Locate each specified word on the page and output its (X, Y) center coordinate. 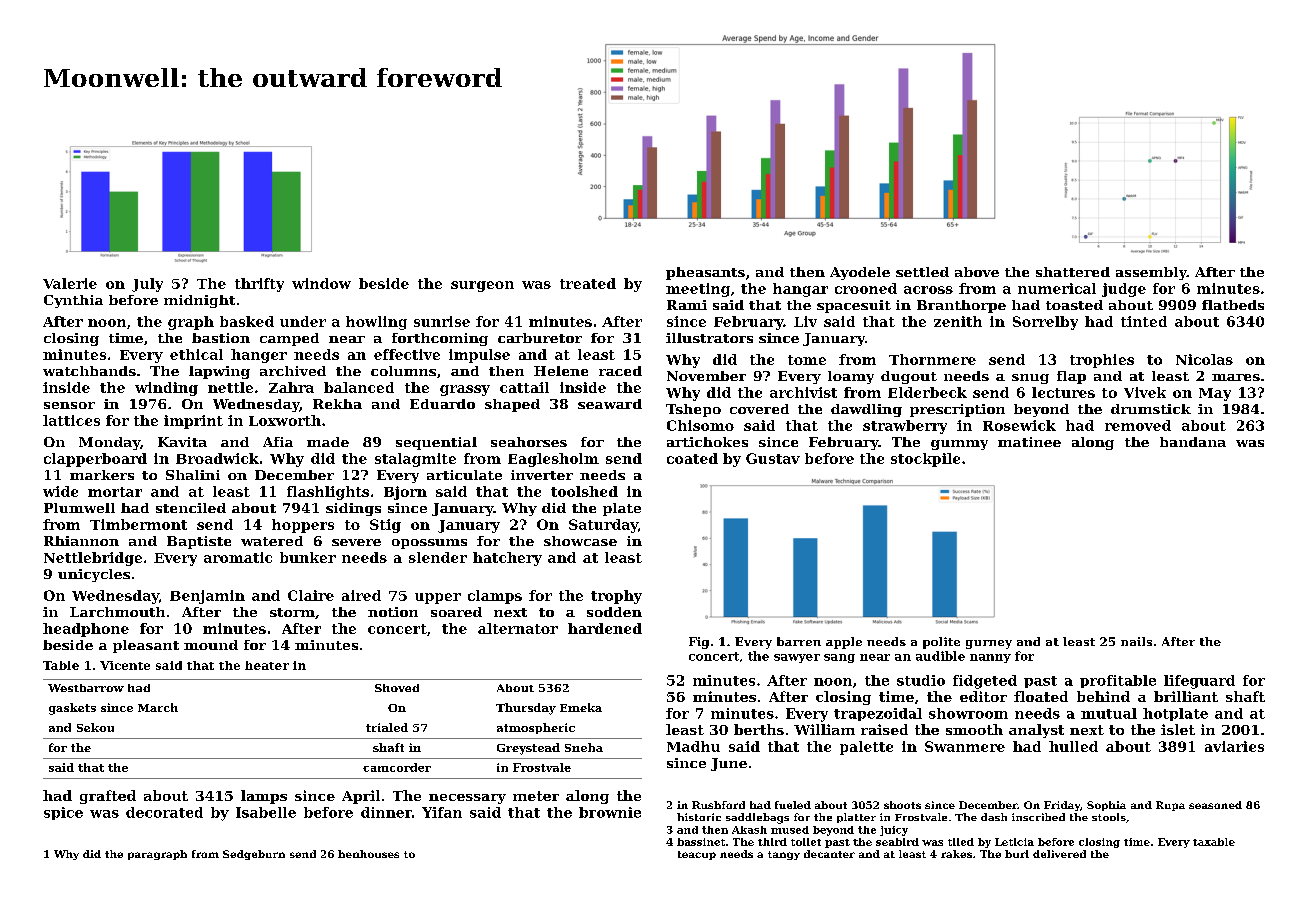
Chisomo (700, 425)
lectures (1063, 392)
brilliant (1186, 696)
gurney (989, 644)
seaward (610, 404)
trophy (616, 597)
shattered (1073, 272)
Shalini (193, 475)
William (824, 729)
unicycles (94, 575)
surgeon (482, 286)
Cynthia (73, 301)
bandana (1193, 442)
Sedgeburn (254, 855)
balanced (359, 387)
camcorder (397, 767)
